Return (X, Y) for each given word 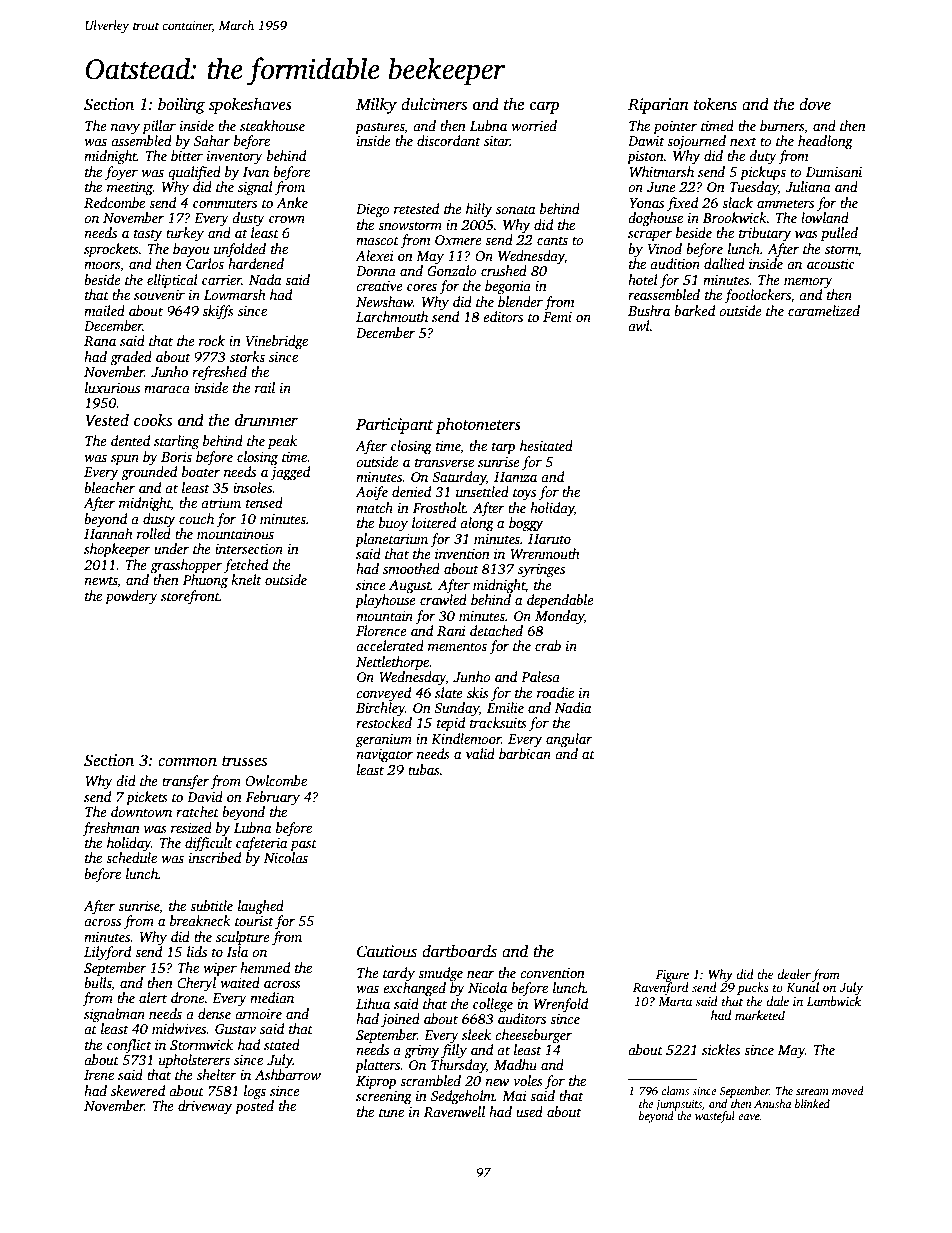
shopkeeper (117, 550)
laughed (261, 907)
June (661, 187)
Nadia (573, 707)
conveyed (383, 694)
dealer (794, 974)
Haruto (549, 539)
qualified (194, 173)
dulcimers (434, 104)
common (187, 762)
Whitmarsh (661, 171)
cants (552, 240)
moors (102, 265)
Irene (99, 1075)
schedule (131, 857)
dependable (560, 601)
